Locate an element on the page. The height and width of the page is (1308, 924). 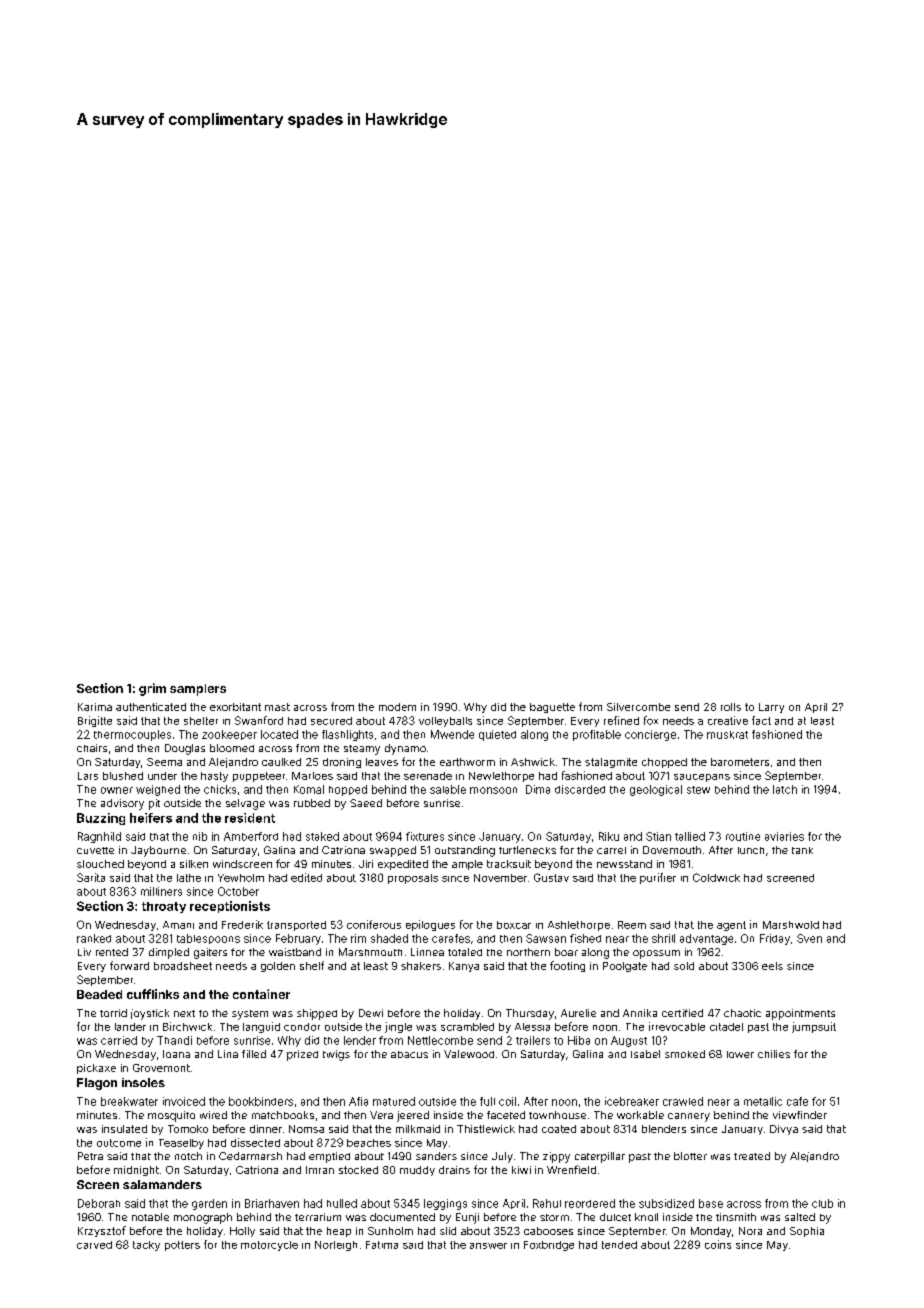
Ashwick is located at coordinates (533, 762).
